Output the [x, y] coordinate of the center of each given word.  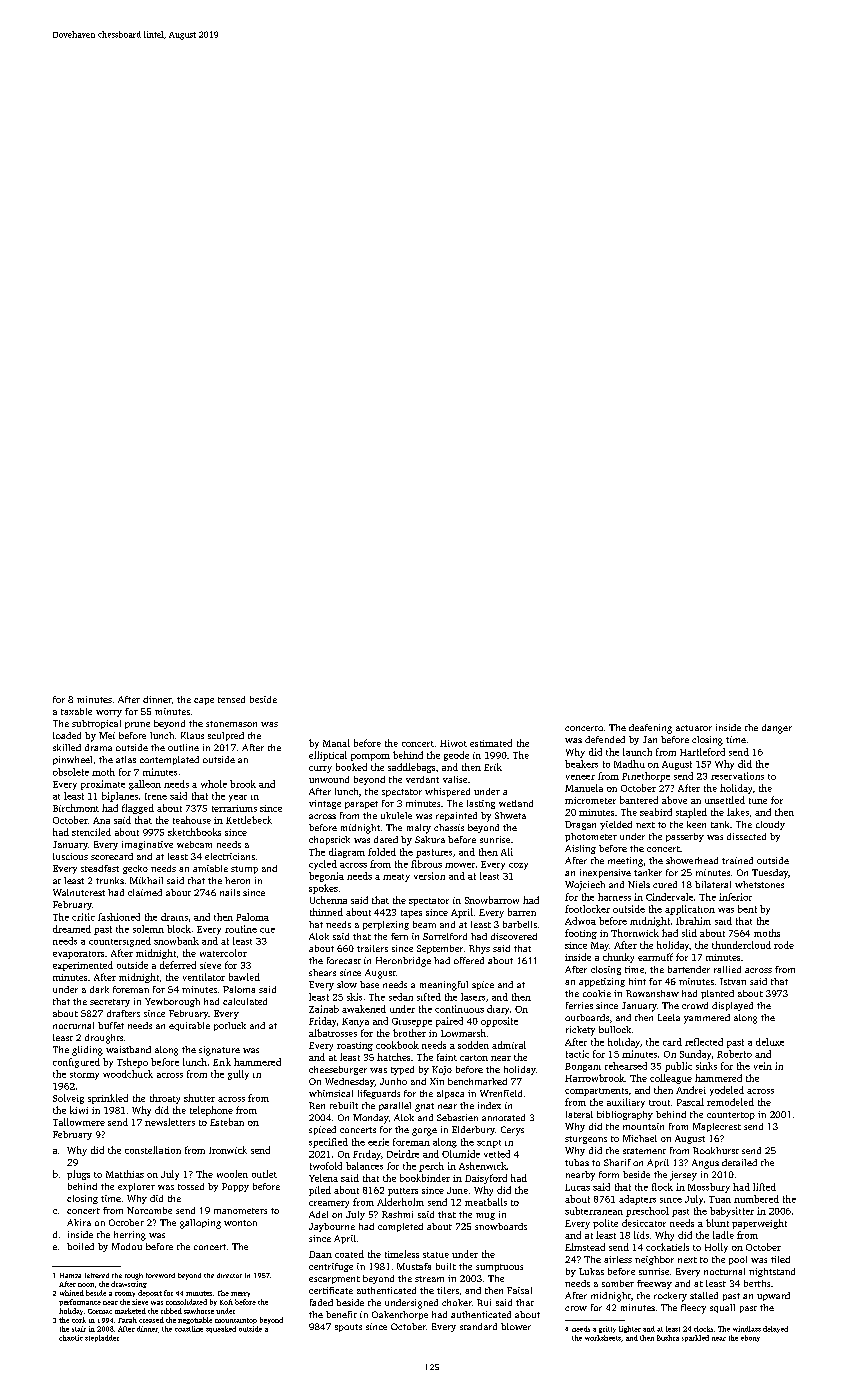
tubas [577, 1162]
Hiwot [453, 743]
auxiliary [626, 1103]
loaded [67, 735]
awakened [364, 1009]
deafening [650, 729]
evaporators [78, 955]
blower [516, 1326]
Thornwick [635, 933]
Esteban [227, 1122]
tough [134, 1276]
